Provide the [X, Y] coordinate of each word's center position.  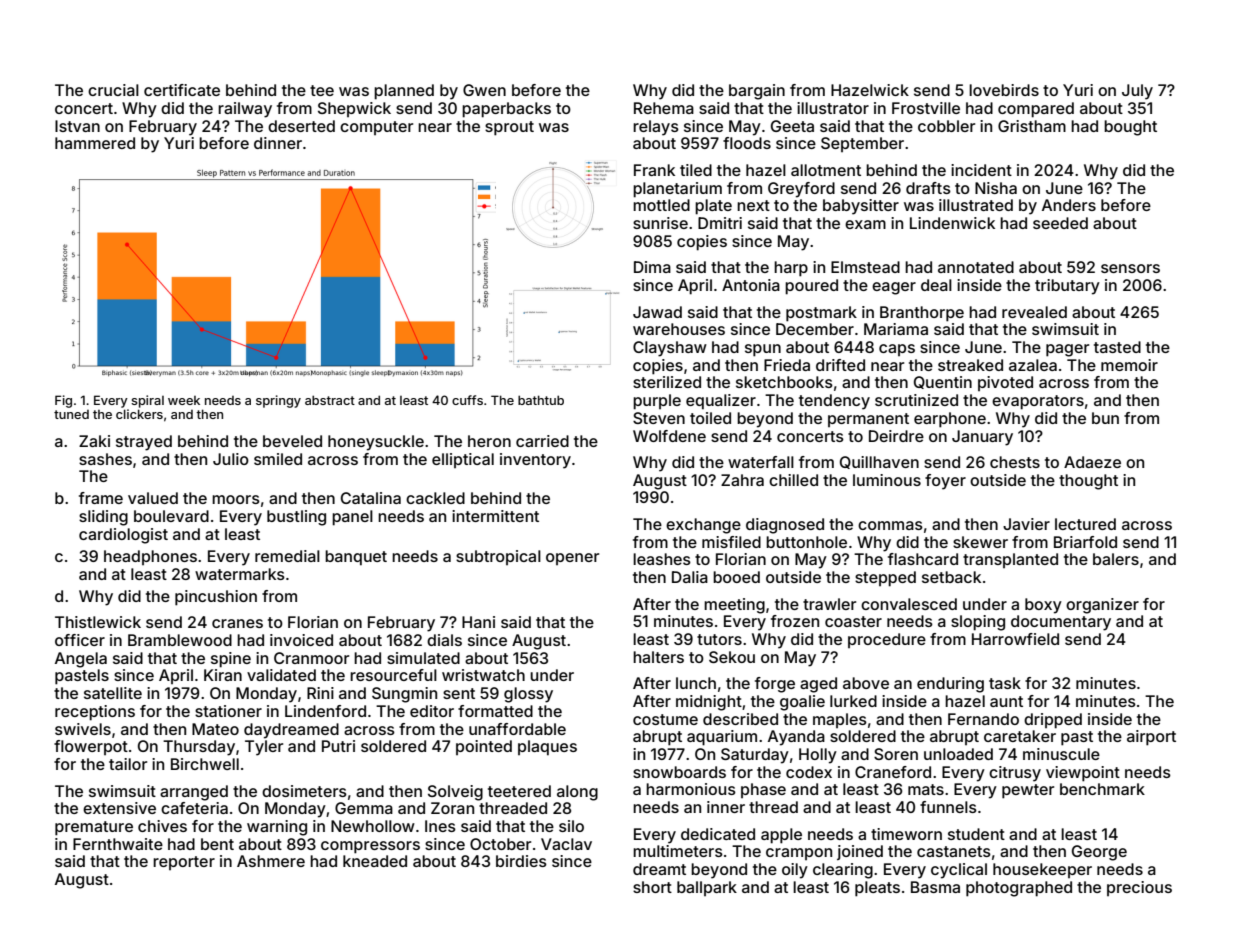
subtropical [498, 557]
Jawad [657, 312]
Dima [652, 267]
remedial [287, 556]
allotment [826, 170]
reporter [184, 863]
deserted [301, 126]
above [866, 683]
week [184, 400]
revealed [1034, 312]
